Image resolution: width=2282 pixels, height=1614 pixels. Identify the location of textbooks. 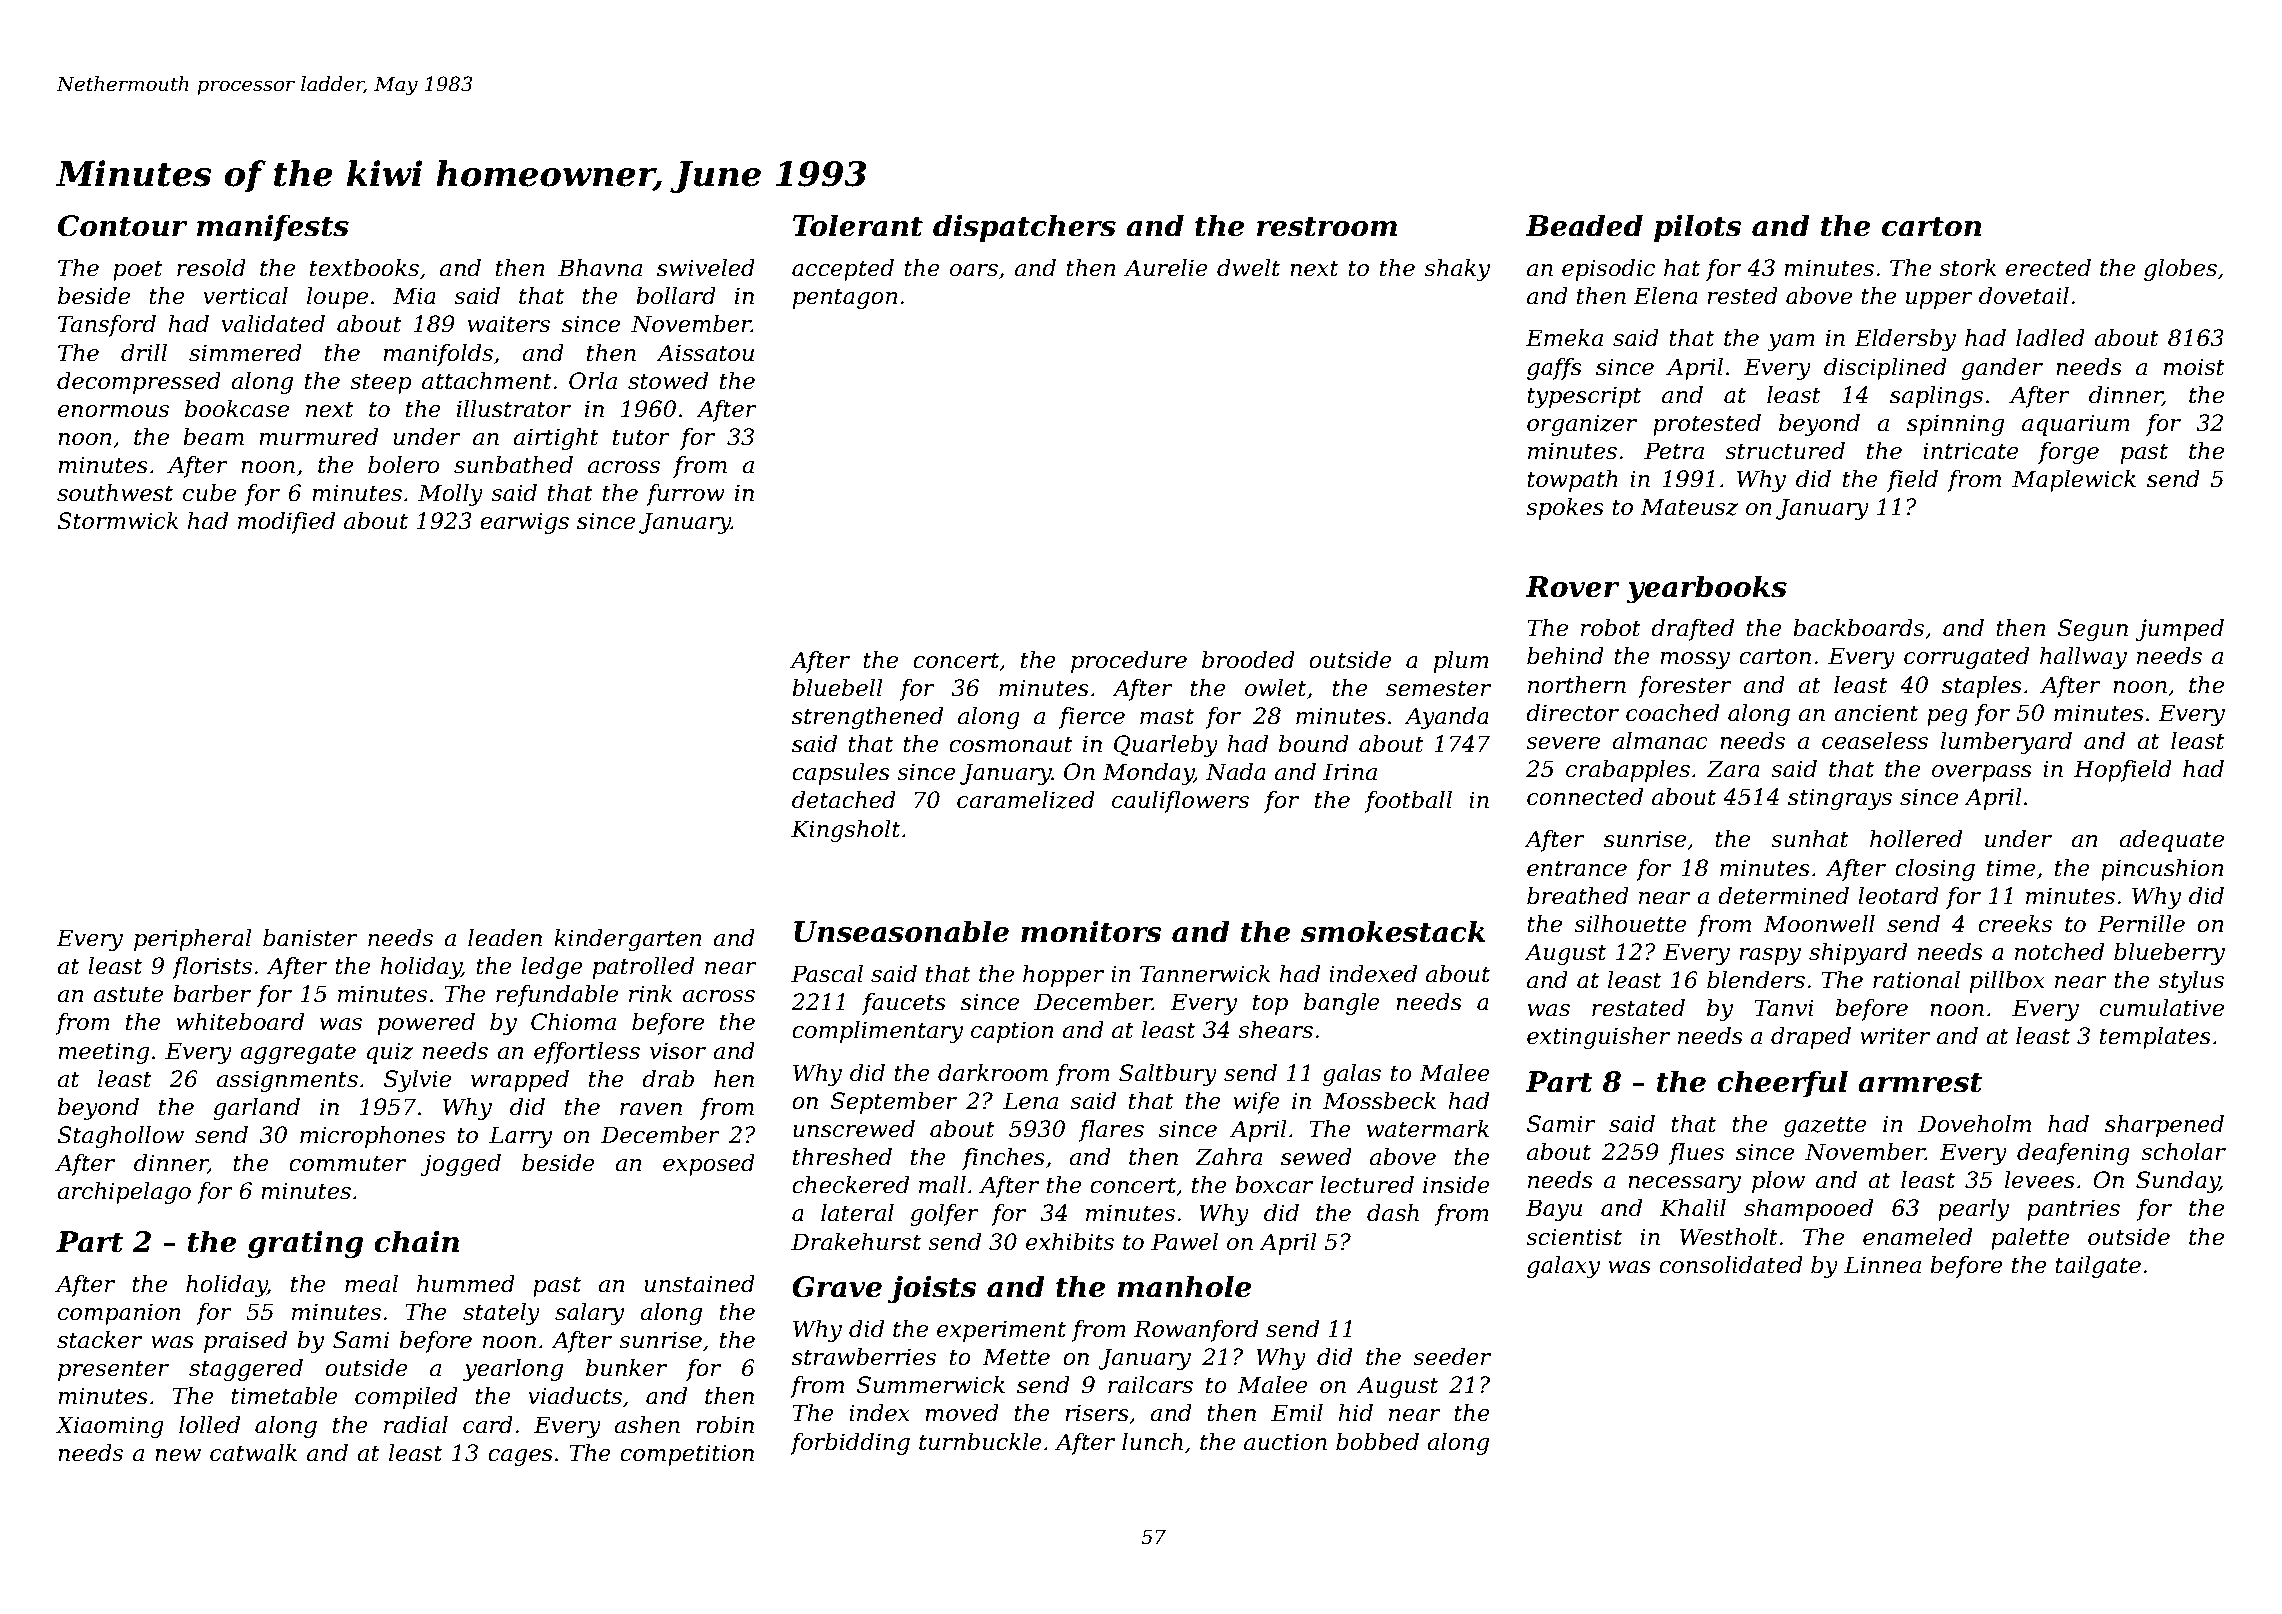
(364, 268).
